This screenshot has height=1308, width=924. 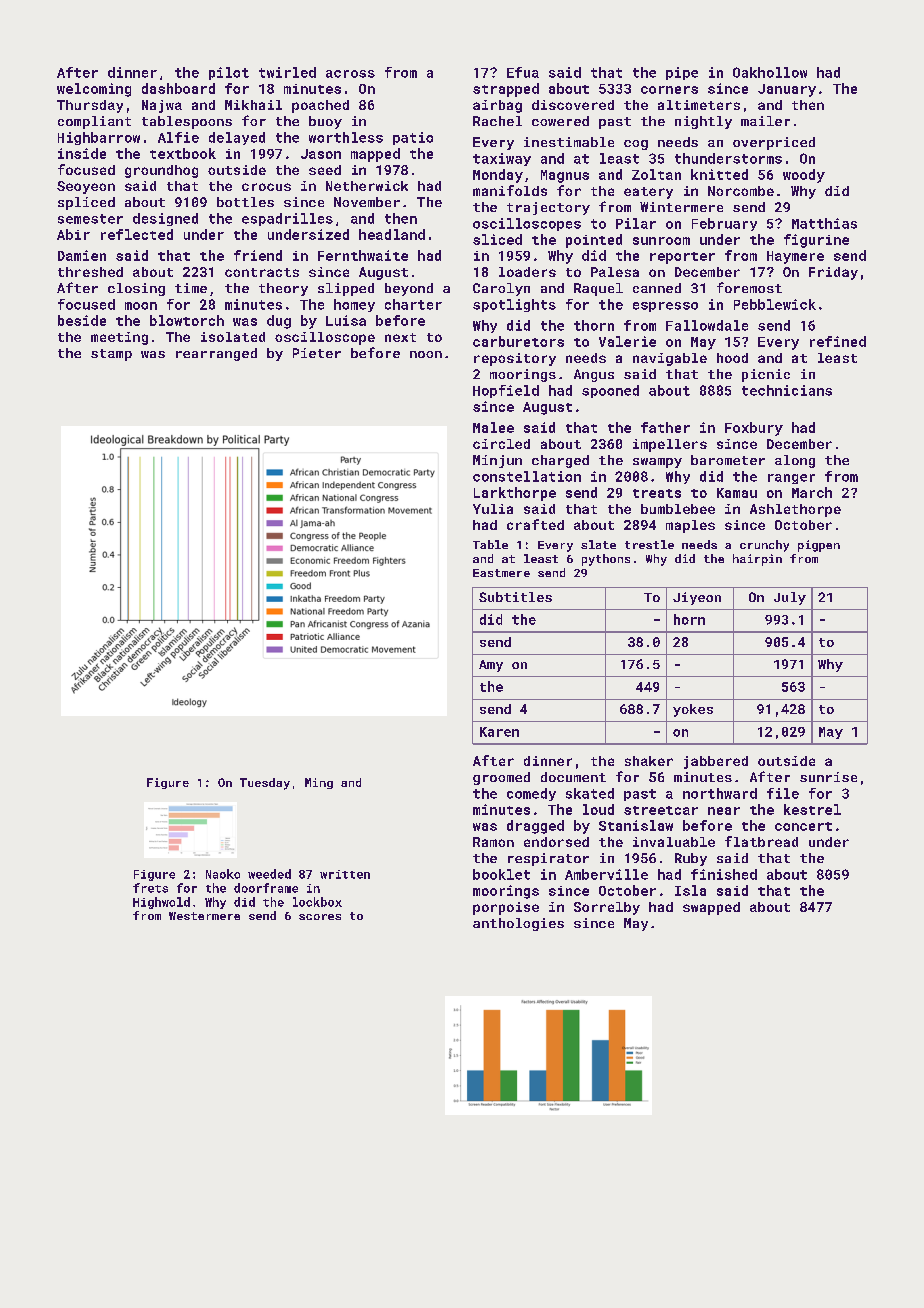 I want to click on dashboard, so click(x=178, y=88).
